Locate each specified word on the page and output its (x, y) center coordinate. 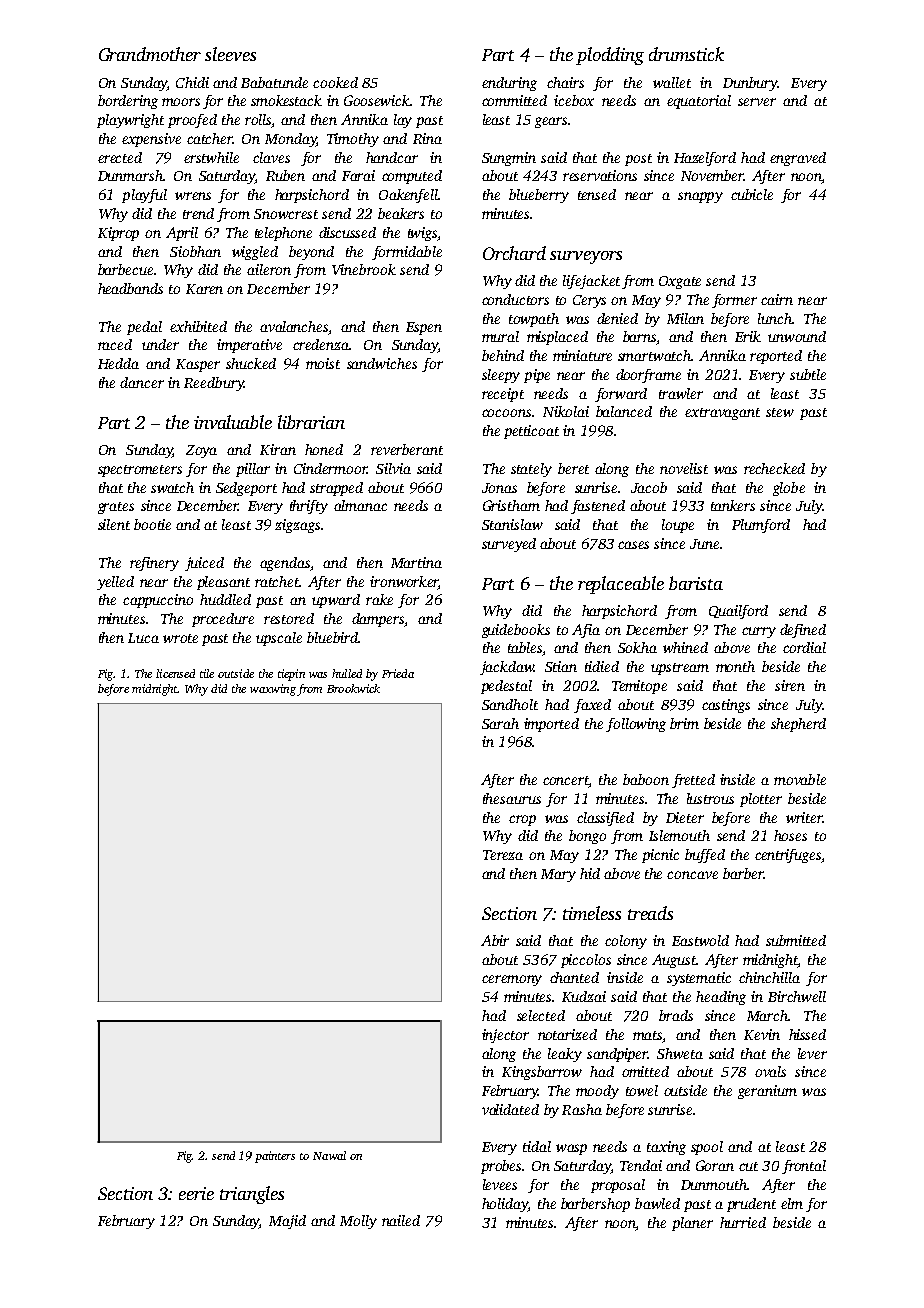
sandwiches (382, 363)
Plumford (761, 526)
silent (114, 524)
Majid (287, 1222)
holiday (505, 1205)
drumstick (686, 54)
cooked (335, 82)
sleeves (230, 54)
